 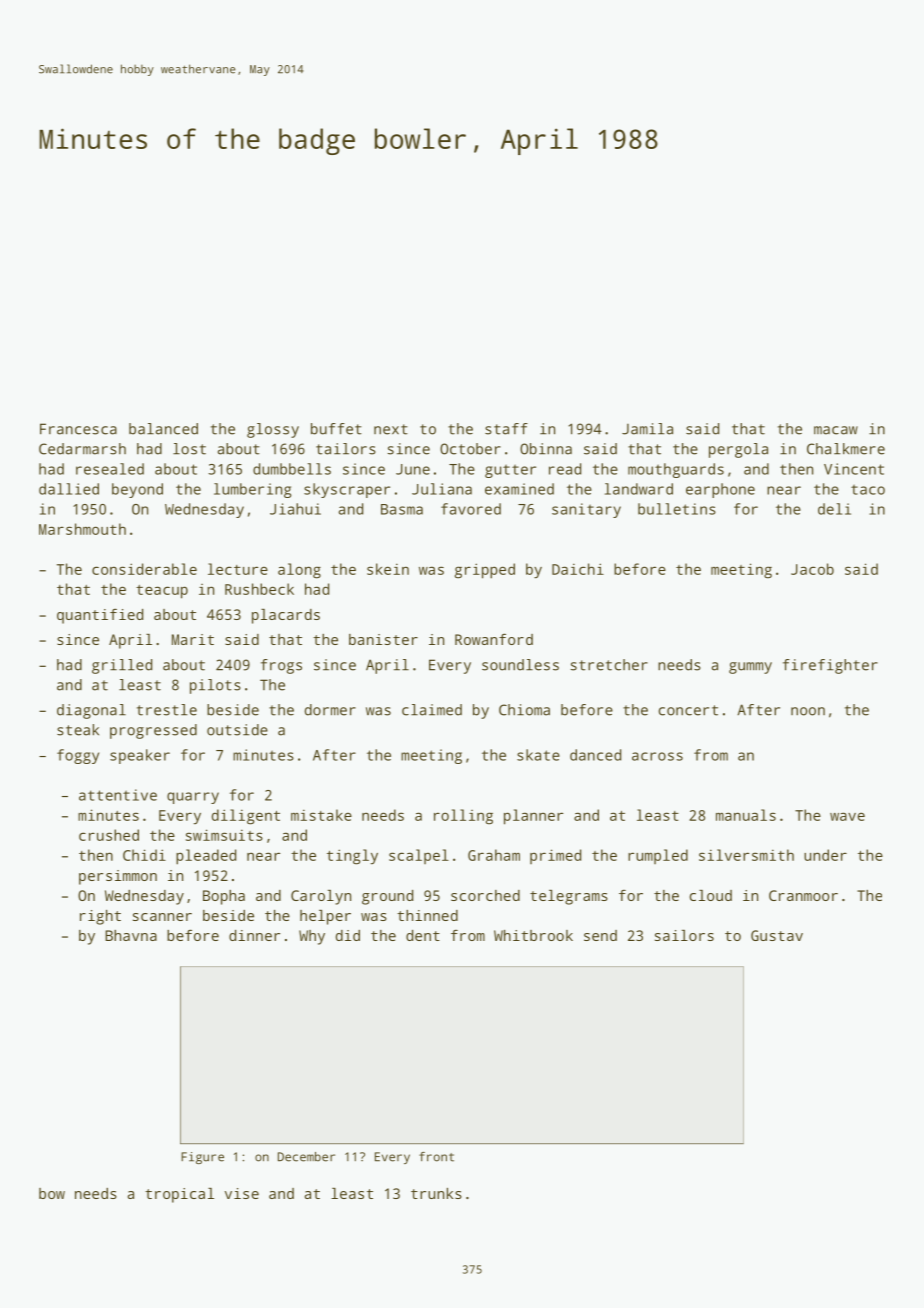 I want to click on telegrams, so click(x=569, y=897).
